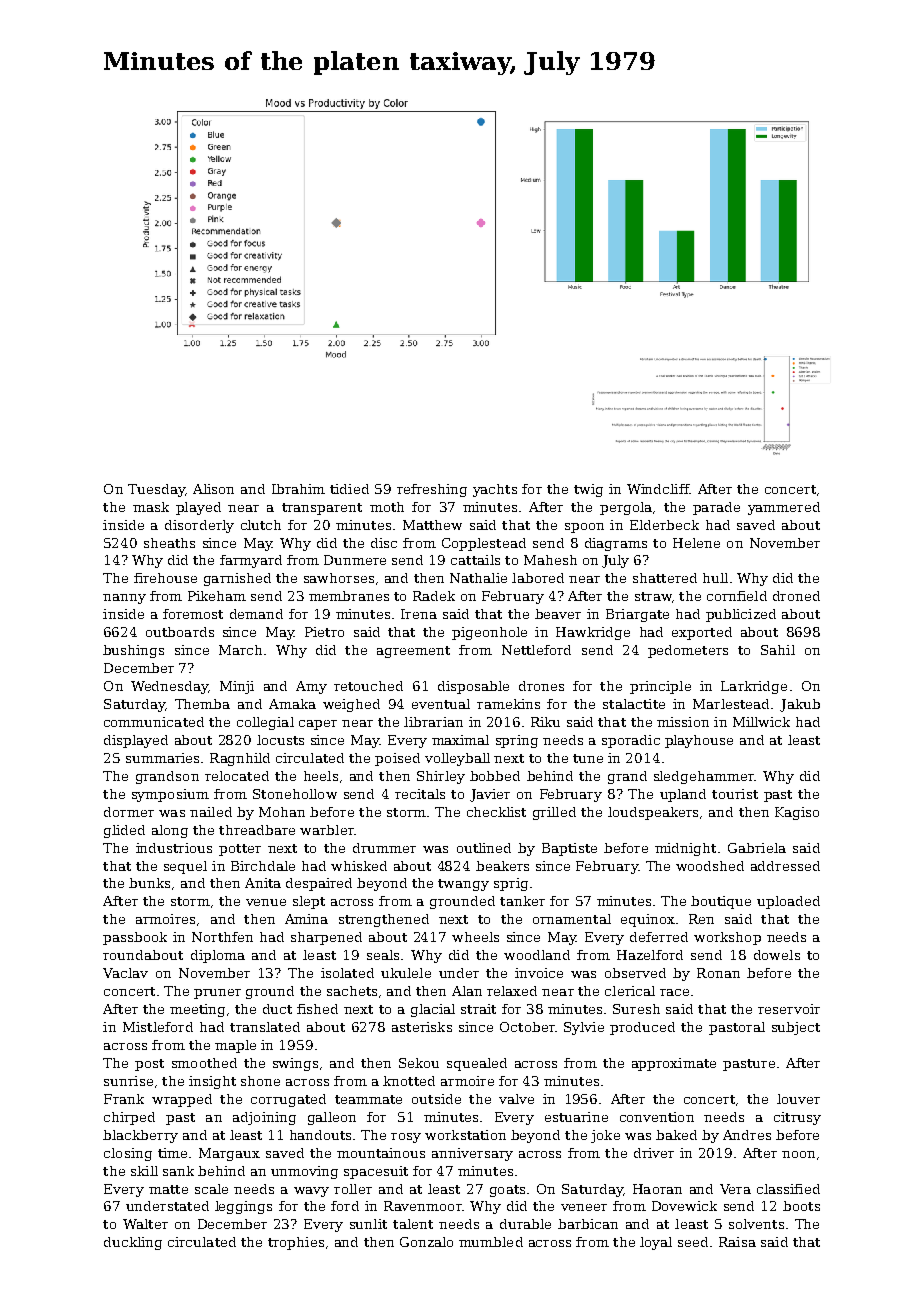  What do you see at coordinates (151, 507) in the document?
I see `mask` at bounding box center [151, 507].
